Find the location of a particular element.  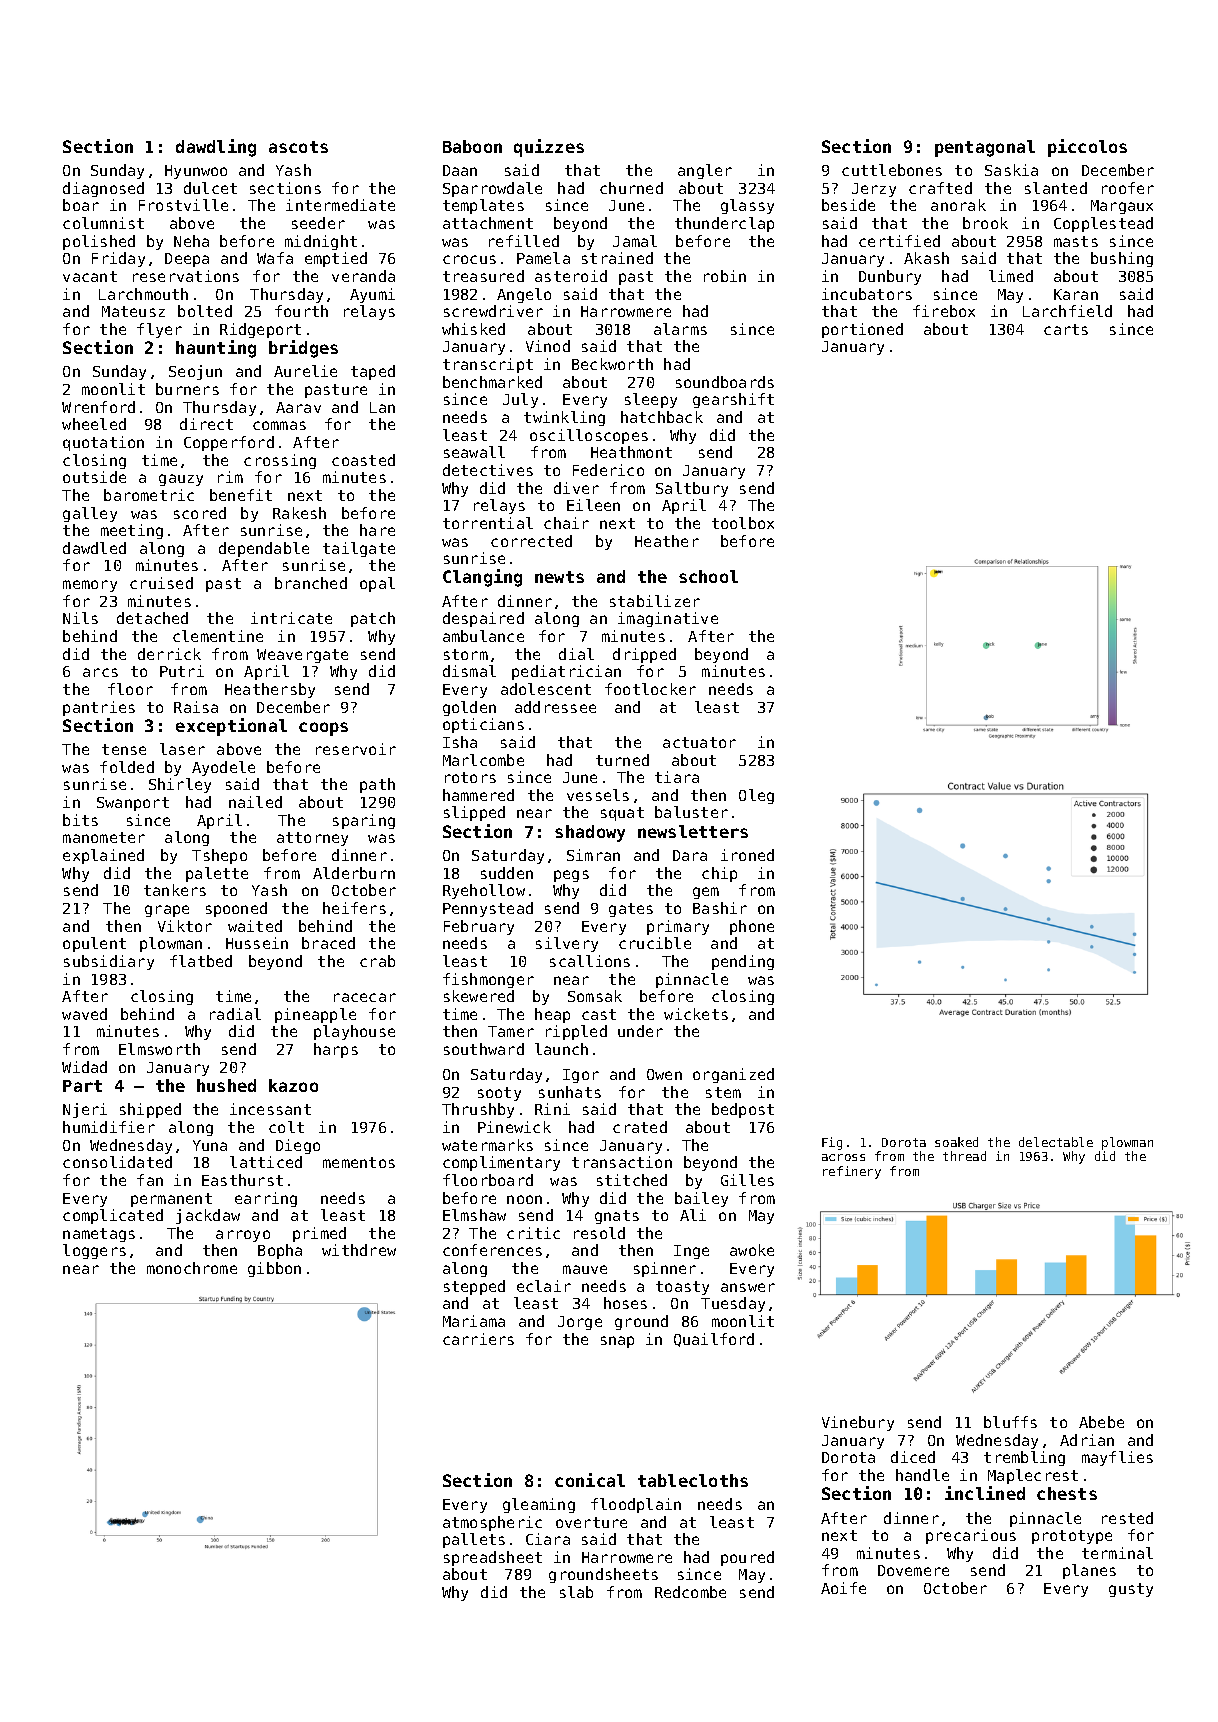

piccolos is located at coordinates (1087, 148).
